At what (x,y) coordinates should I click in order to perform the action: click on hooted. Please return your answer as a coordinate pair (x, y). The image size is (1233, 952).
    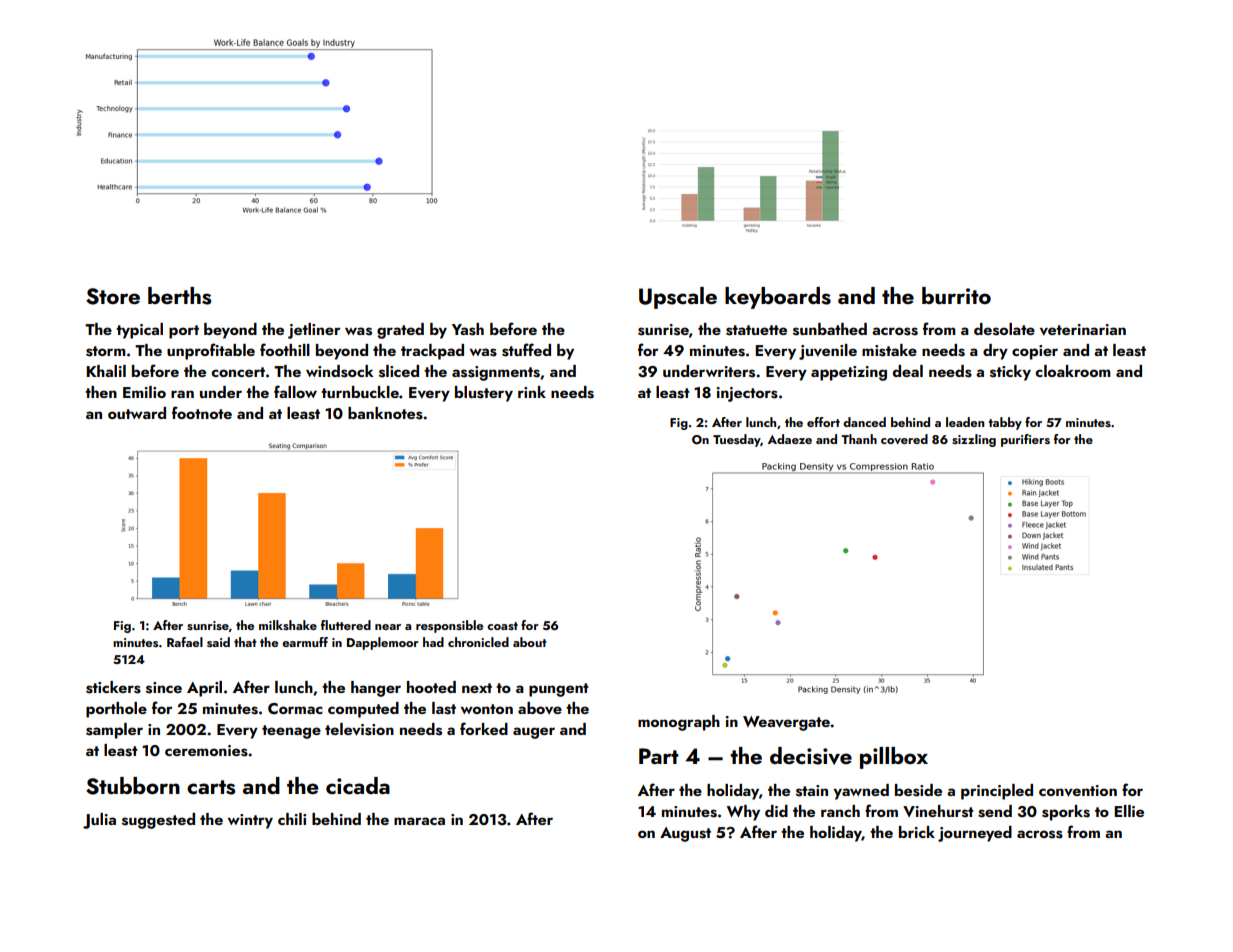
    Looking at the image, I should click on (431, 687).
